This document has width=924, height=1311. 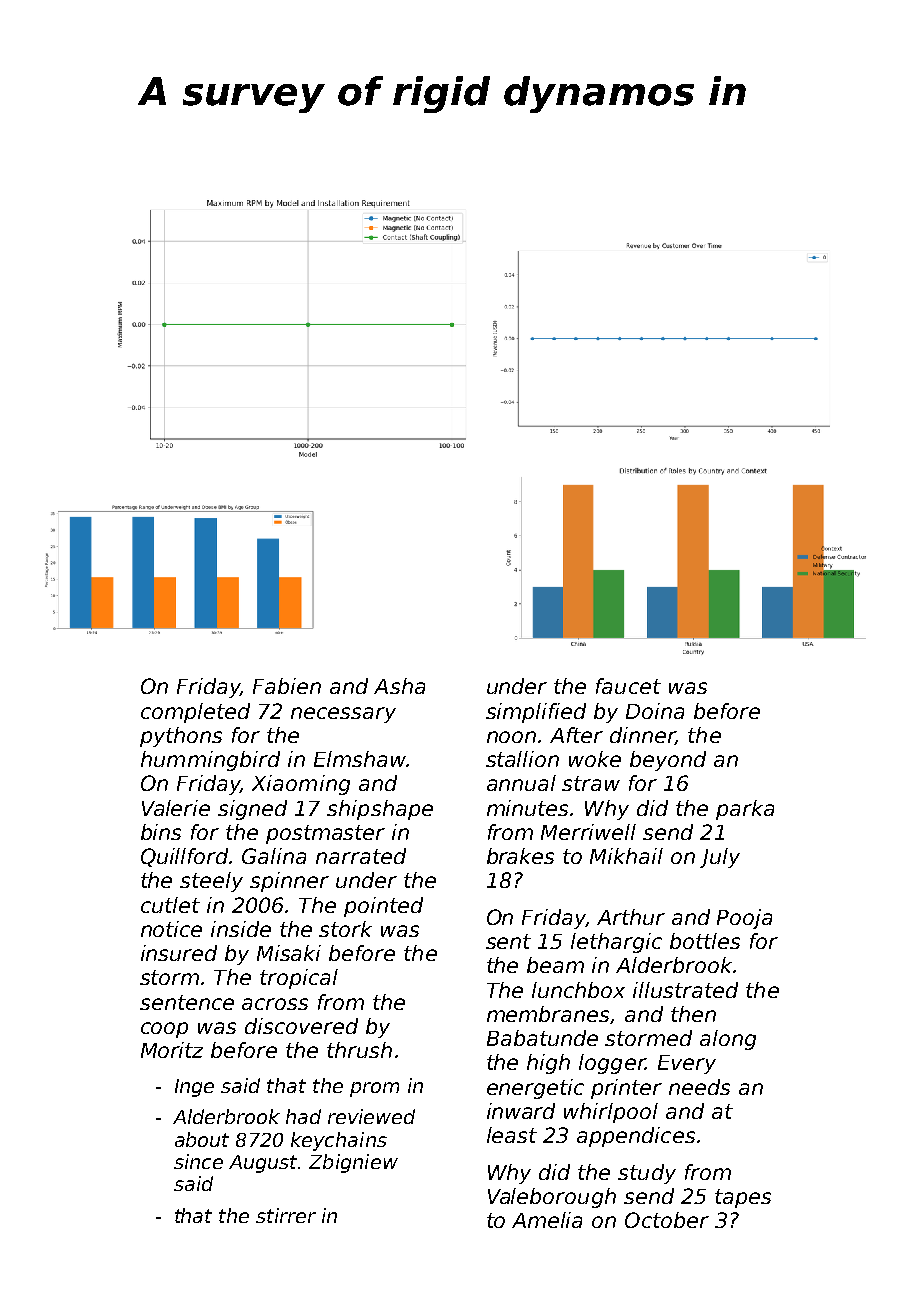 What do you see at coordinates (728, 1040) in the document?
I see `along` at bounding box center [728, 1040].
